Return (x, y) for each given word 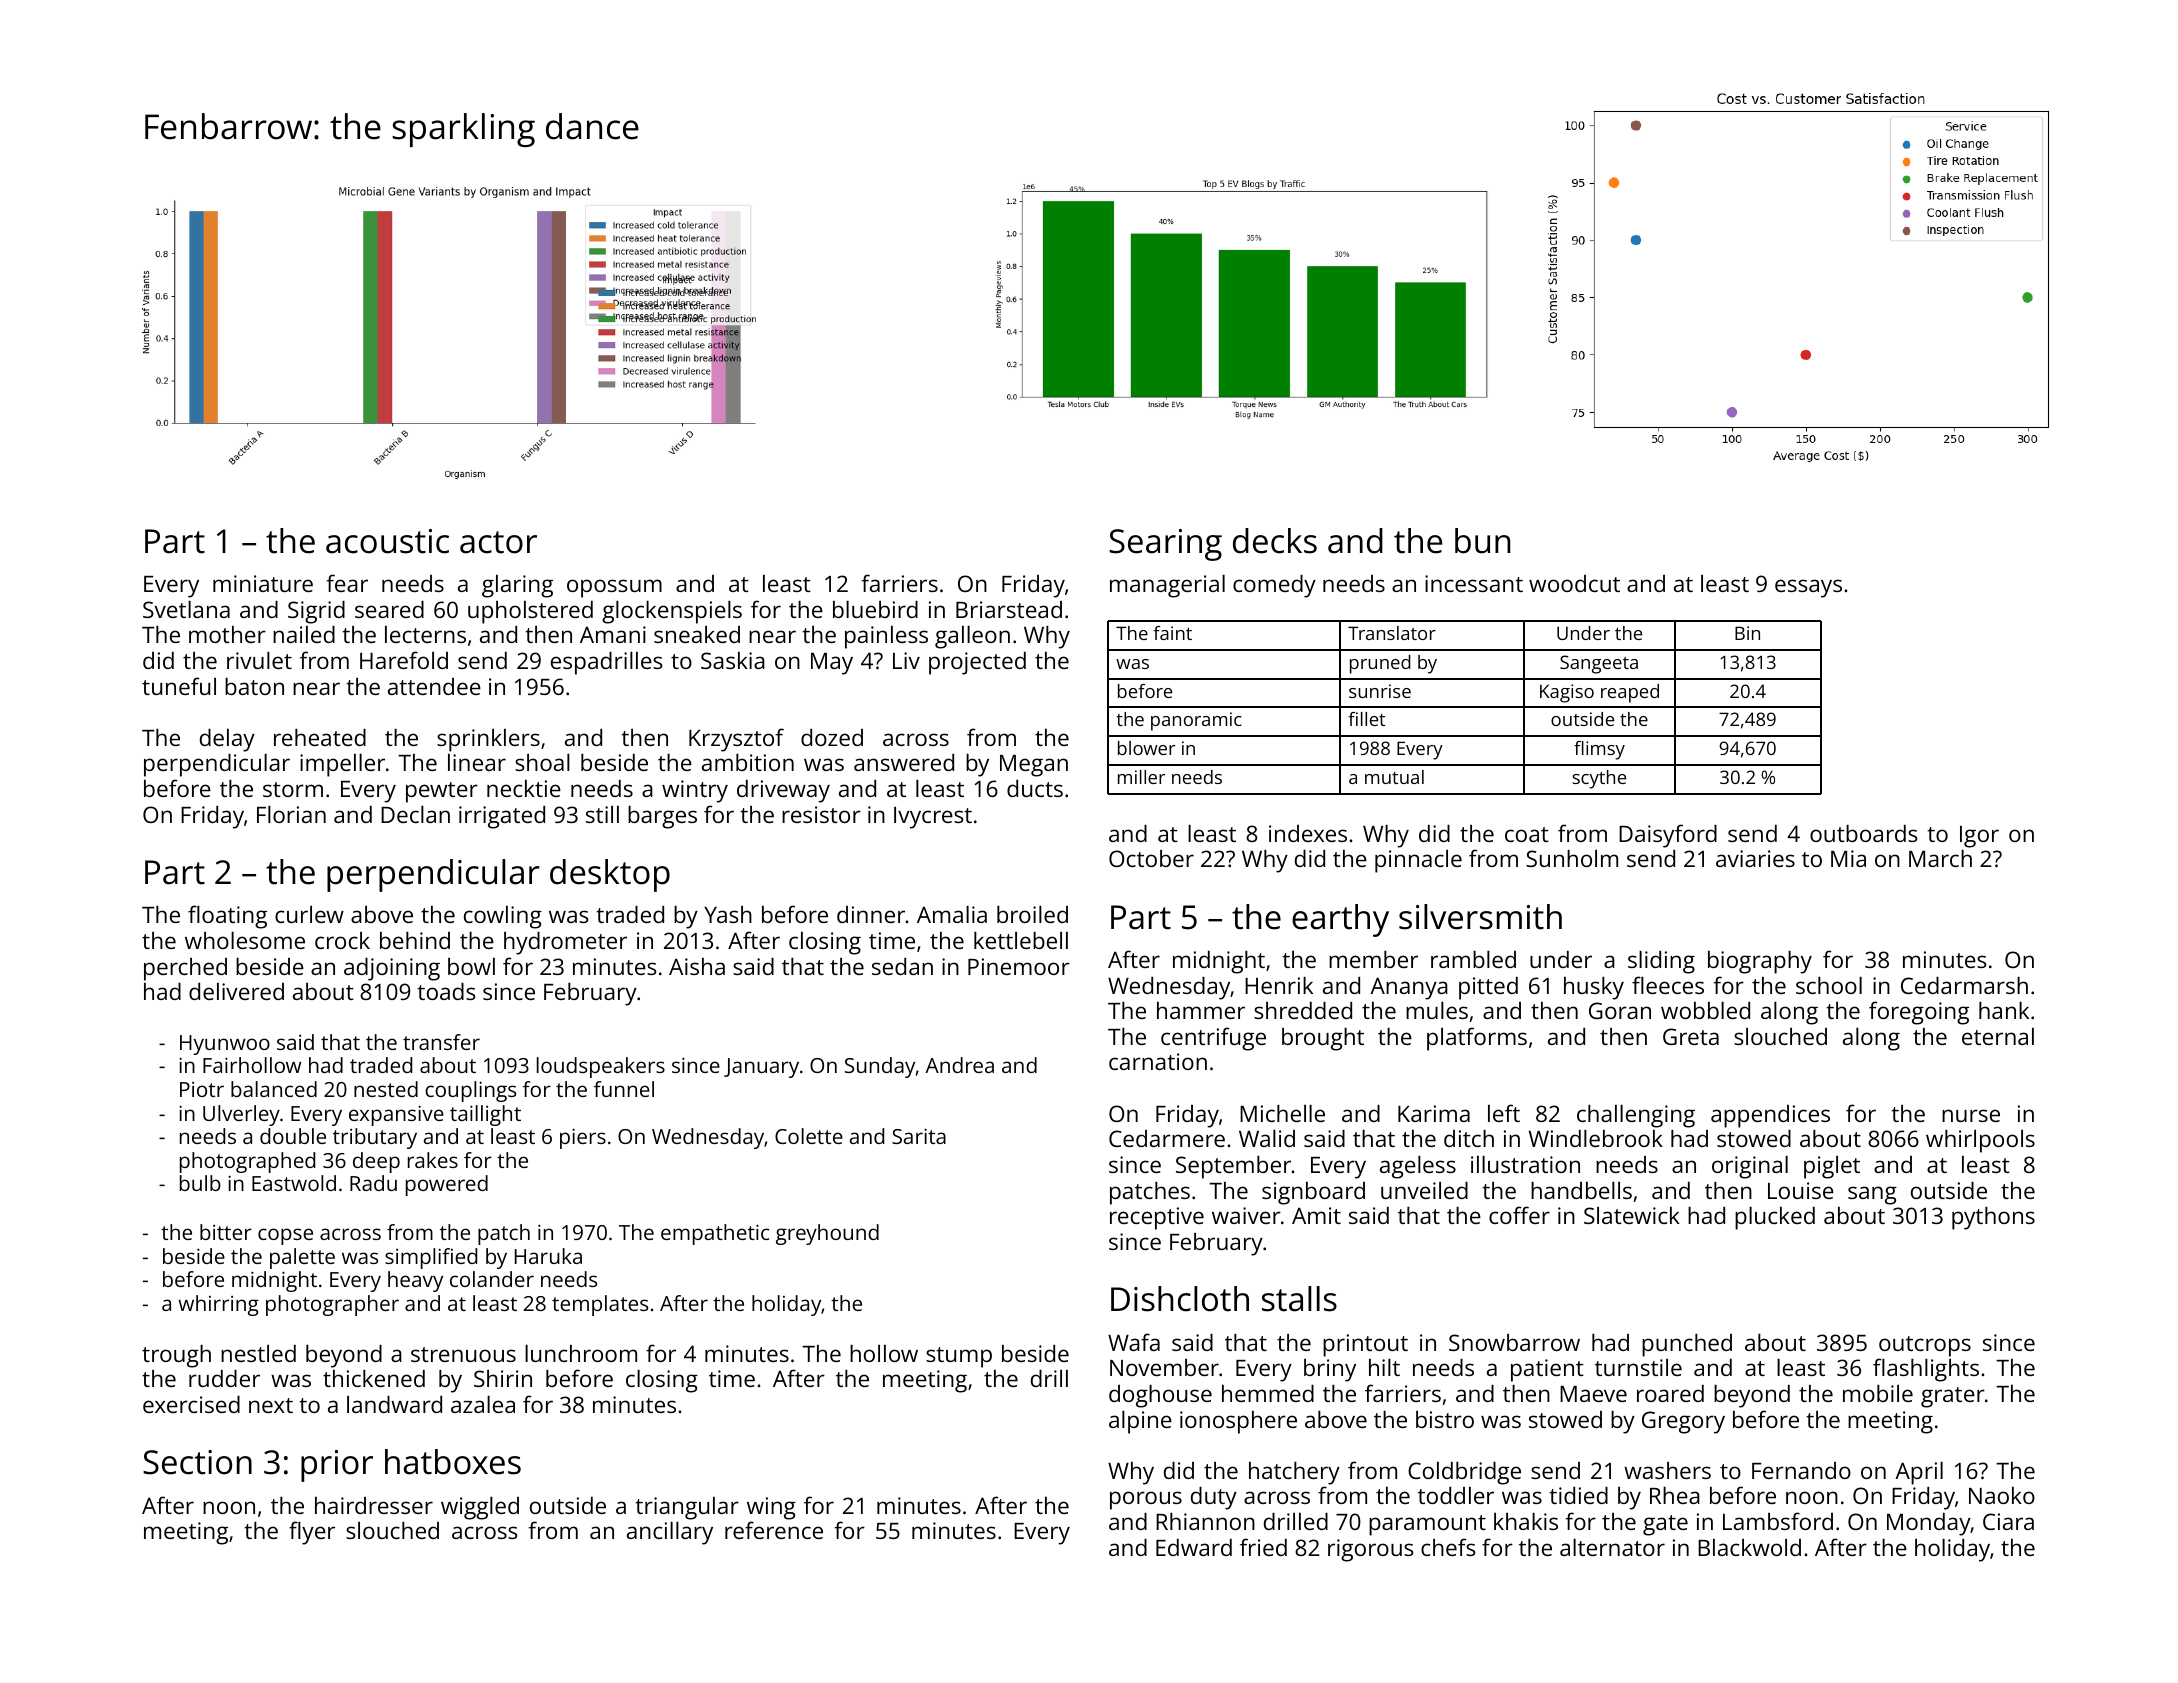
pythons (1993, 1218)
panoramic (1196, 721)
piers (583, 1138)
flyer (312, 1533)
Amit (1316, 1215)
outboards (1863, 833)
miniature (263, 583)
